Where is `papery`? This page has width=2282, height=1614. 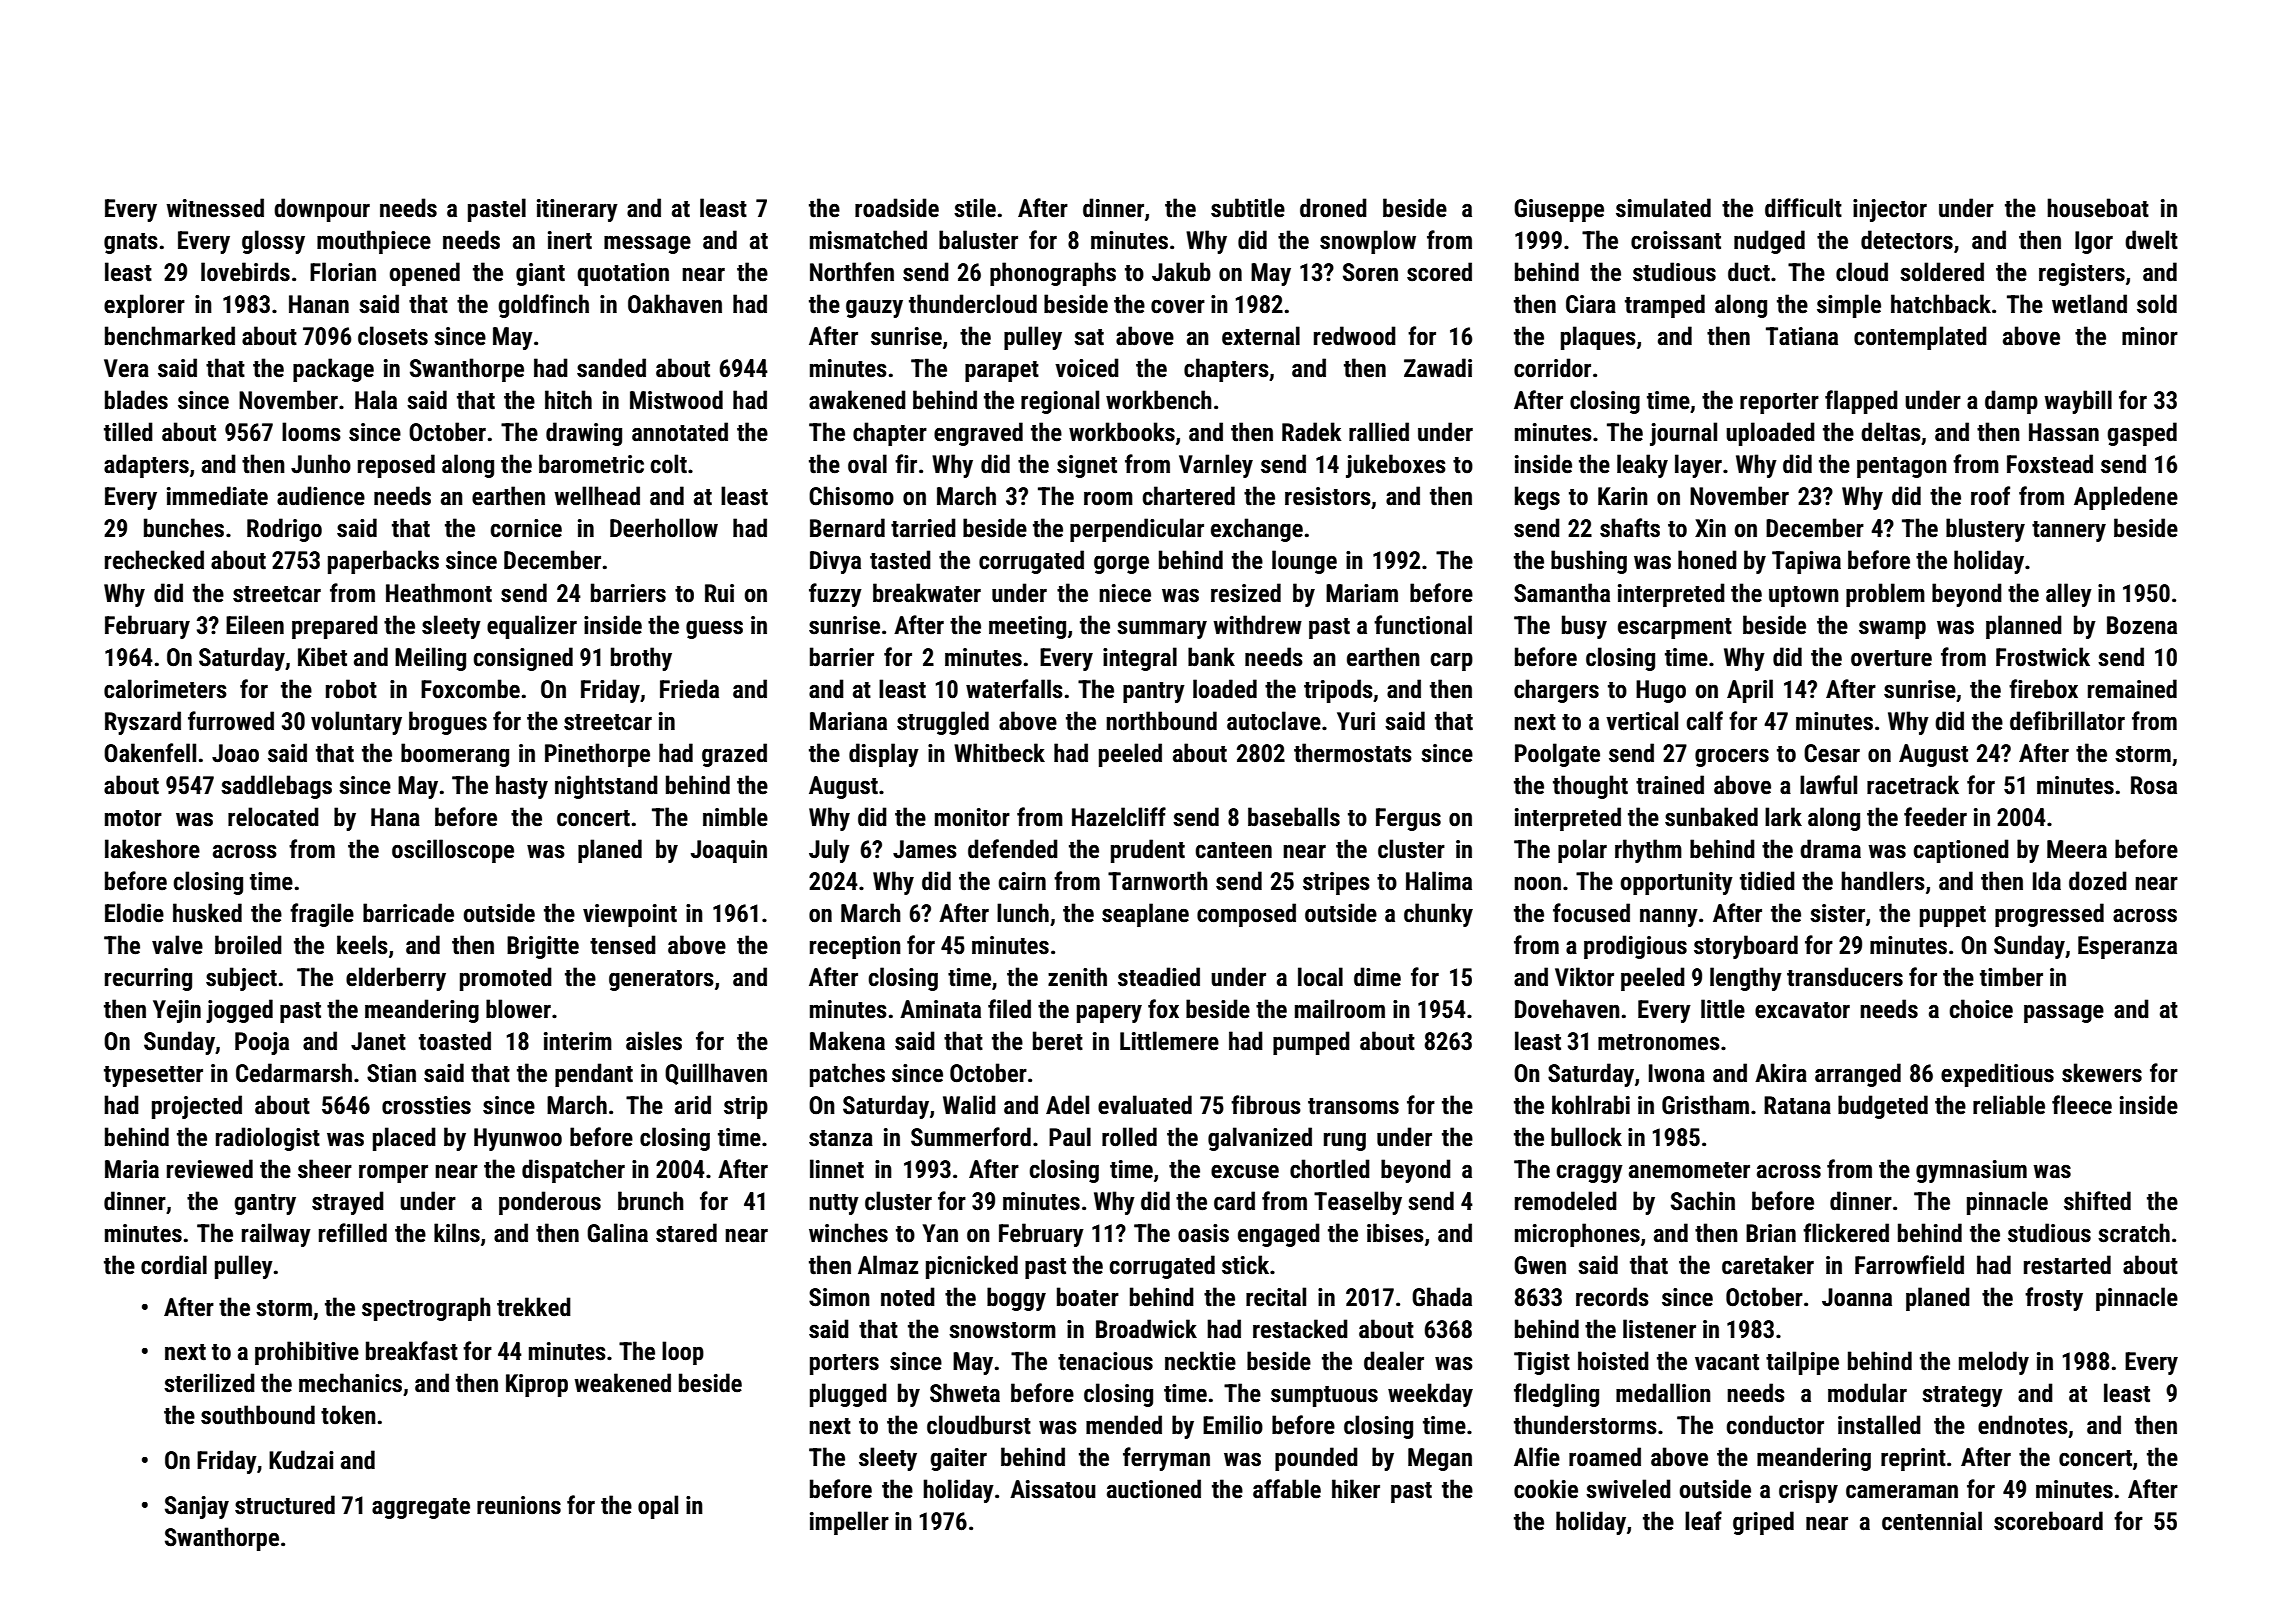 papery is located at coordinates (1109, 1013).
